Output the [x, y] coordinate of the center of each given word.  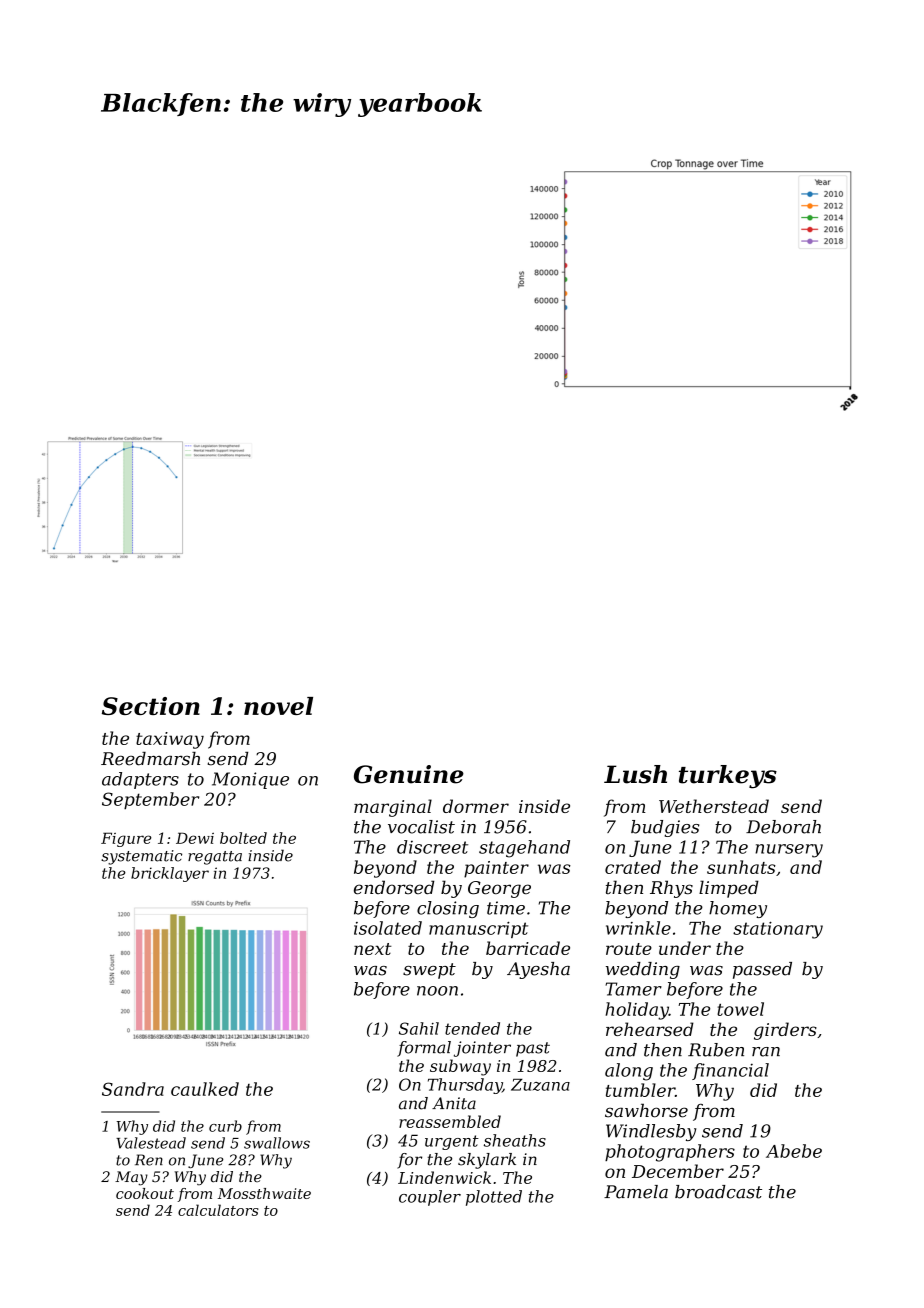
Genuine [409, 774]
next [373, 949]
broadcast [718, 1192]
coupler [430, 1198]
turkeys [728, 777]
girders [785, 1031]
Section [151, 706]
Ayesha [538, 970]
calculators [218, 1210]
